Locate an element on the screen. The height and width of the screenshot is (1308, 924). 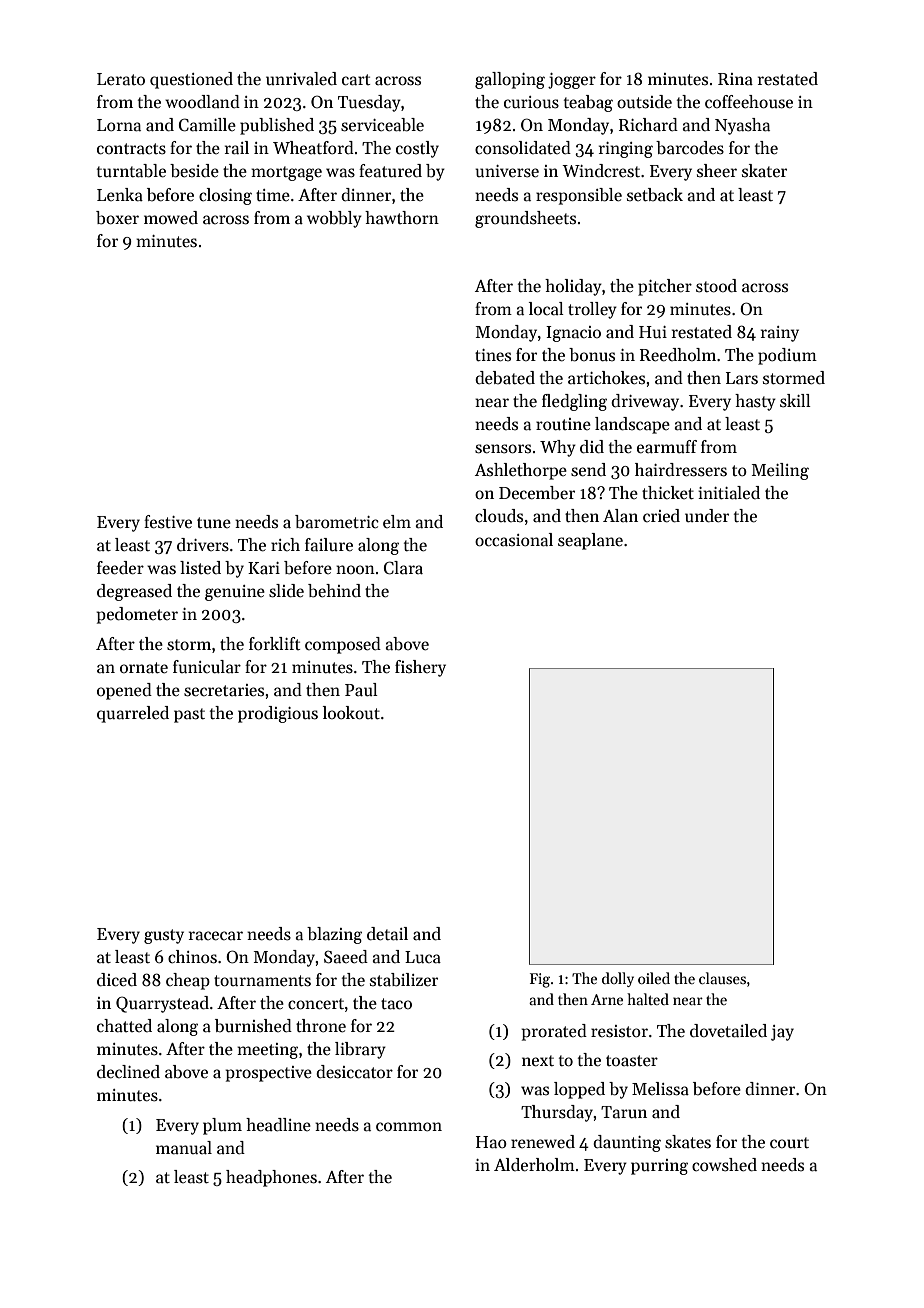
mowed is located at coordinates (171, 218).
